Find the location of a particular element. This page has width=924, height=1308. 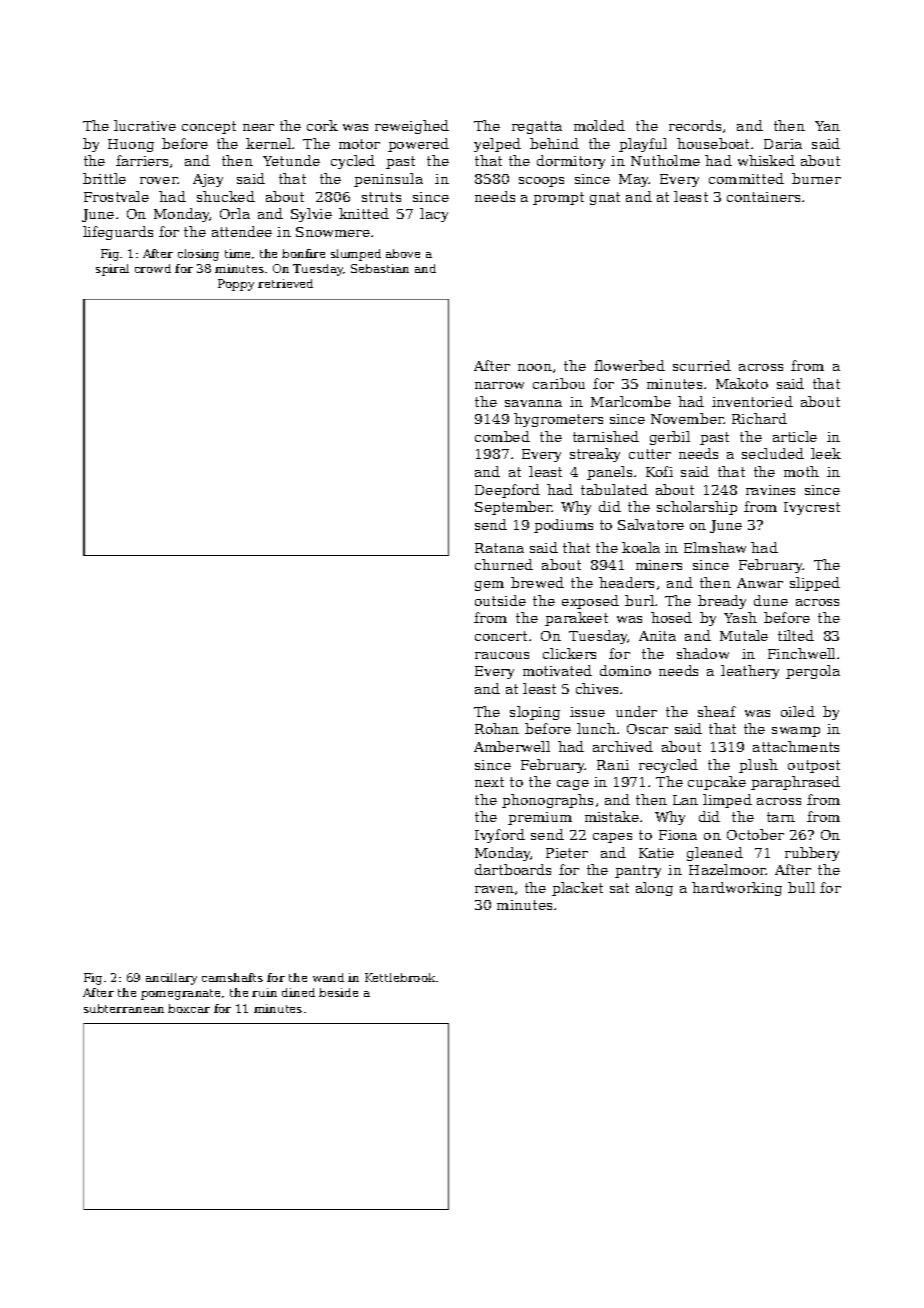

reweighed is located at coordinates (412, 127).
